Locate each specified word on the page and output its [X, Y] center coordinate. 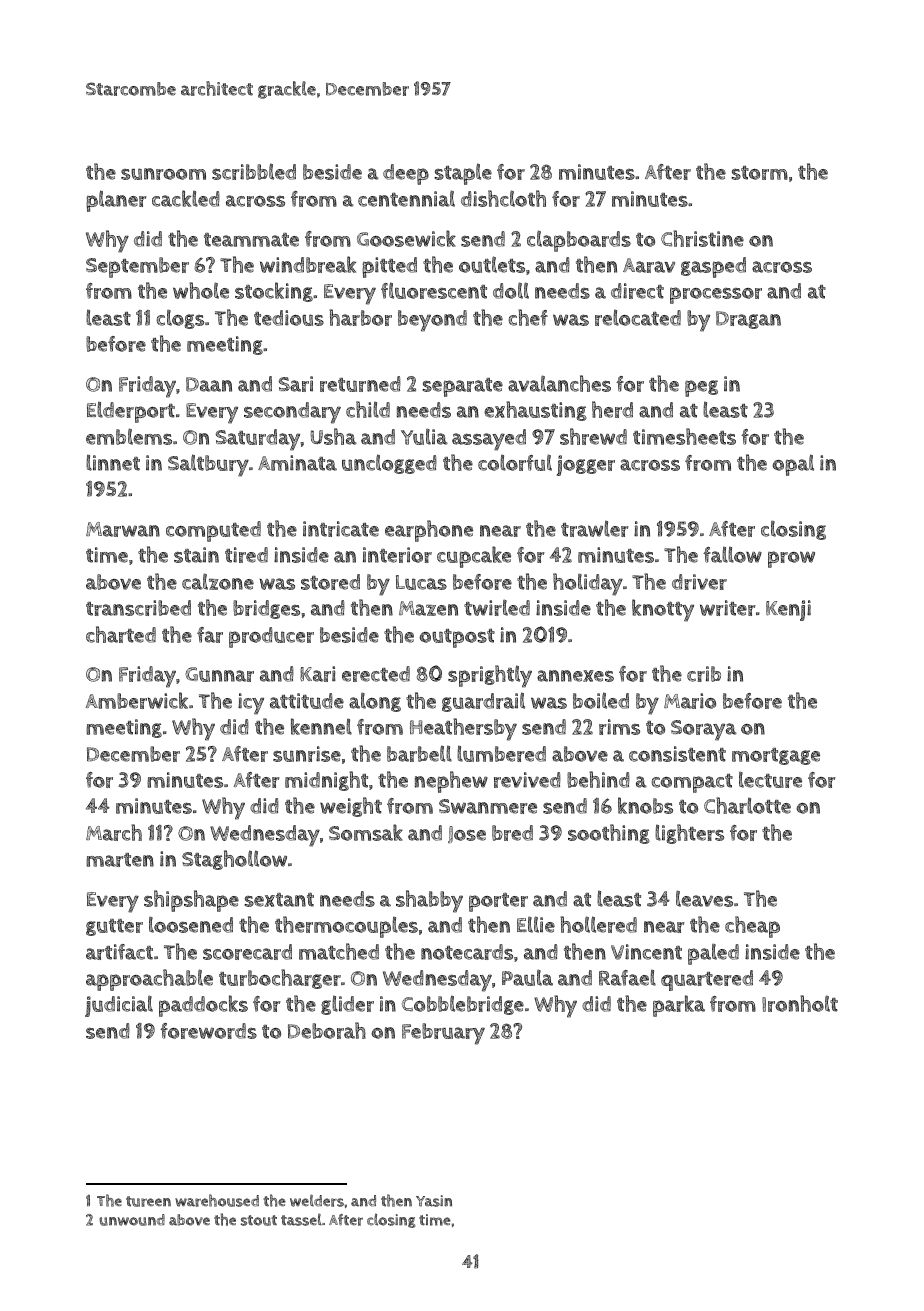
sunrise [307, 754]
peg [701, 388]
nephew [451, 782]
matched [339, 951]
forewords [208, 1031]
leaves [704, 898]
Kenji [788, 610]
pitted [389, 267]
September [137, 267]
